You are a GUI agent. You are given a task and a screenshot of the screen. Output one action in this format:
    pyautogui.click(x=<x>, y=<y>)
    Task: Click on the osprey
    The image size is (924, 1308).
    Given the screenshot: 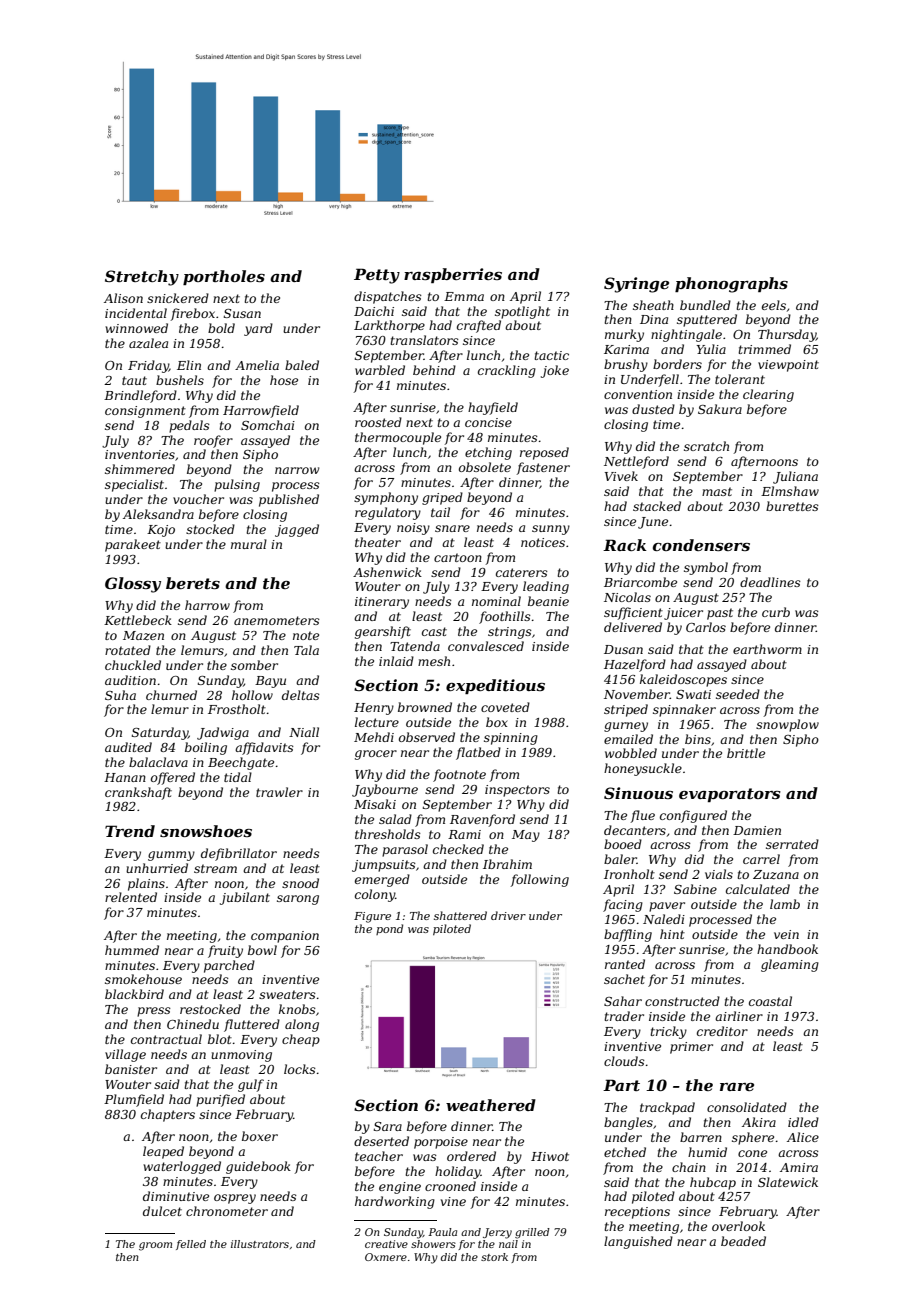 What is the action you would take?
    pyautogui.click(x=235, y=1199)
